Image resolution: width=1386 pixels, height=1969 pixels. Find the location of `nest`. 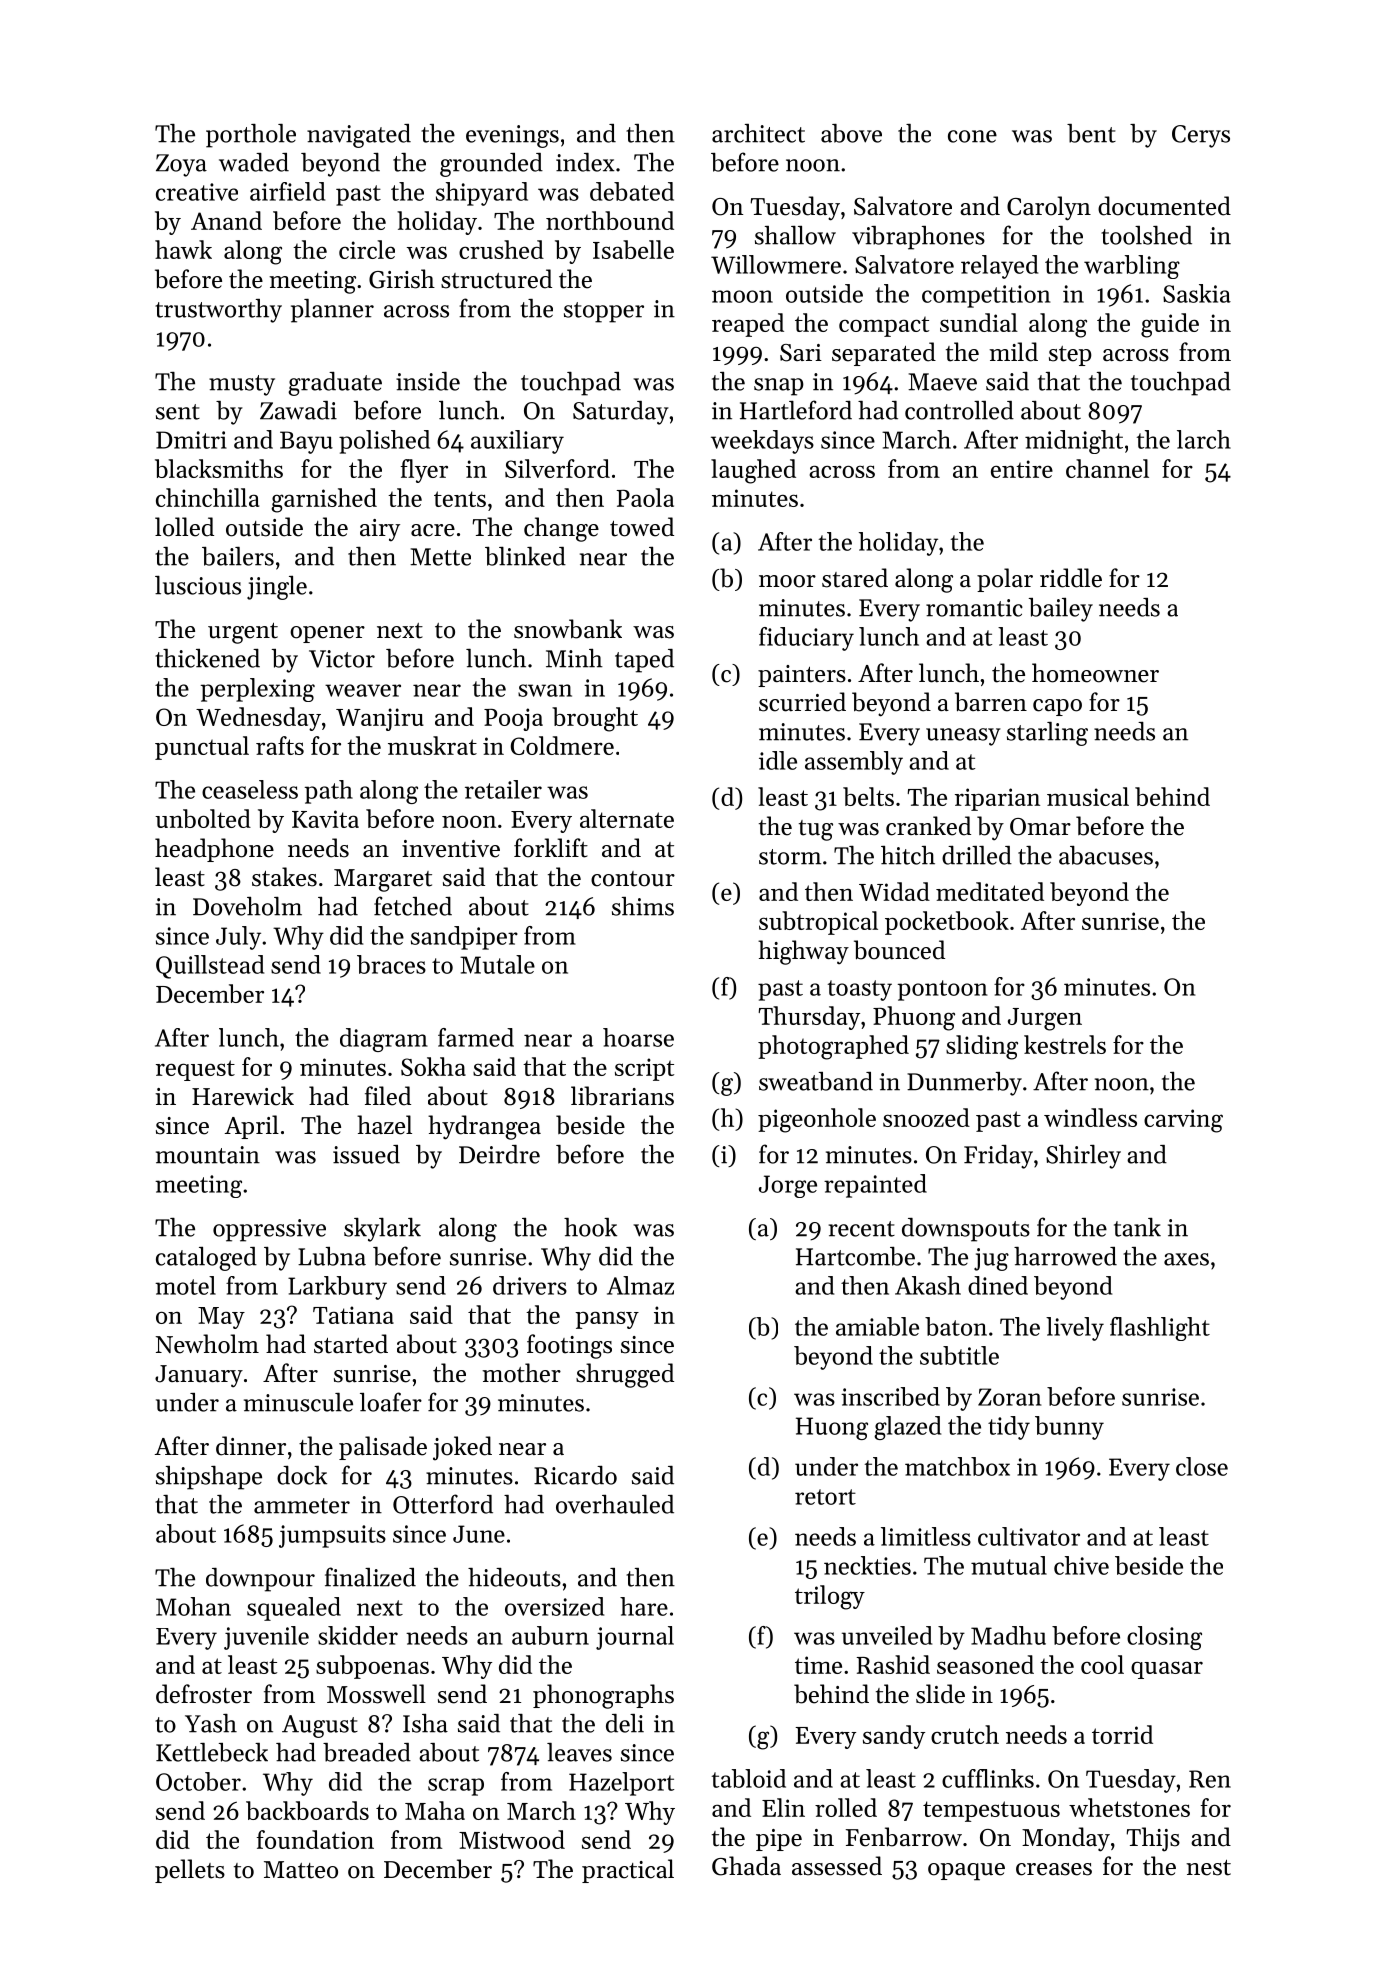

nest is located at coordinates (1208, 1868).
